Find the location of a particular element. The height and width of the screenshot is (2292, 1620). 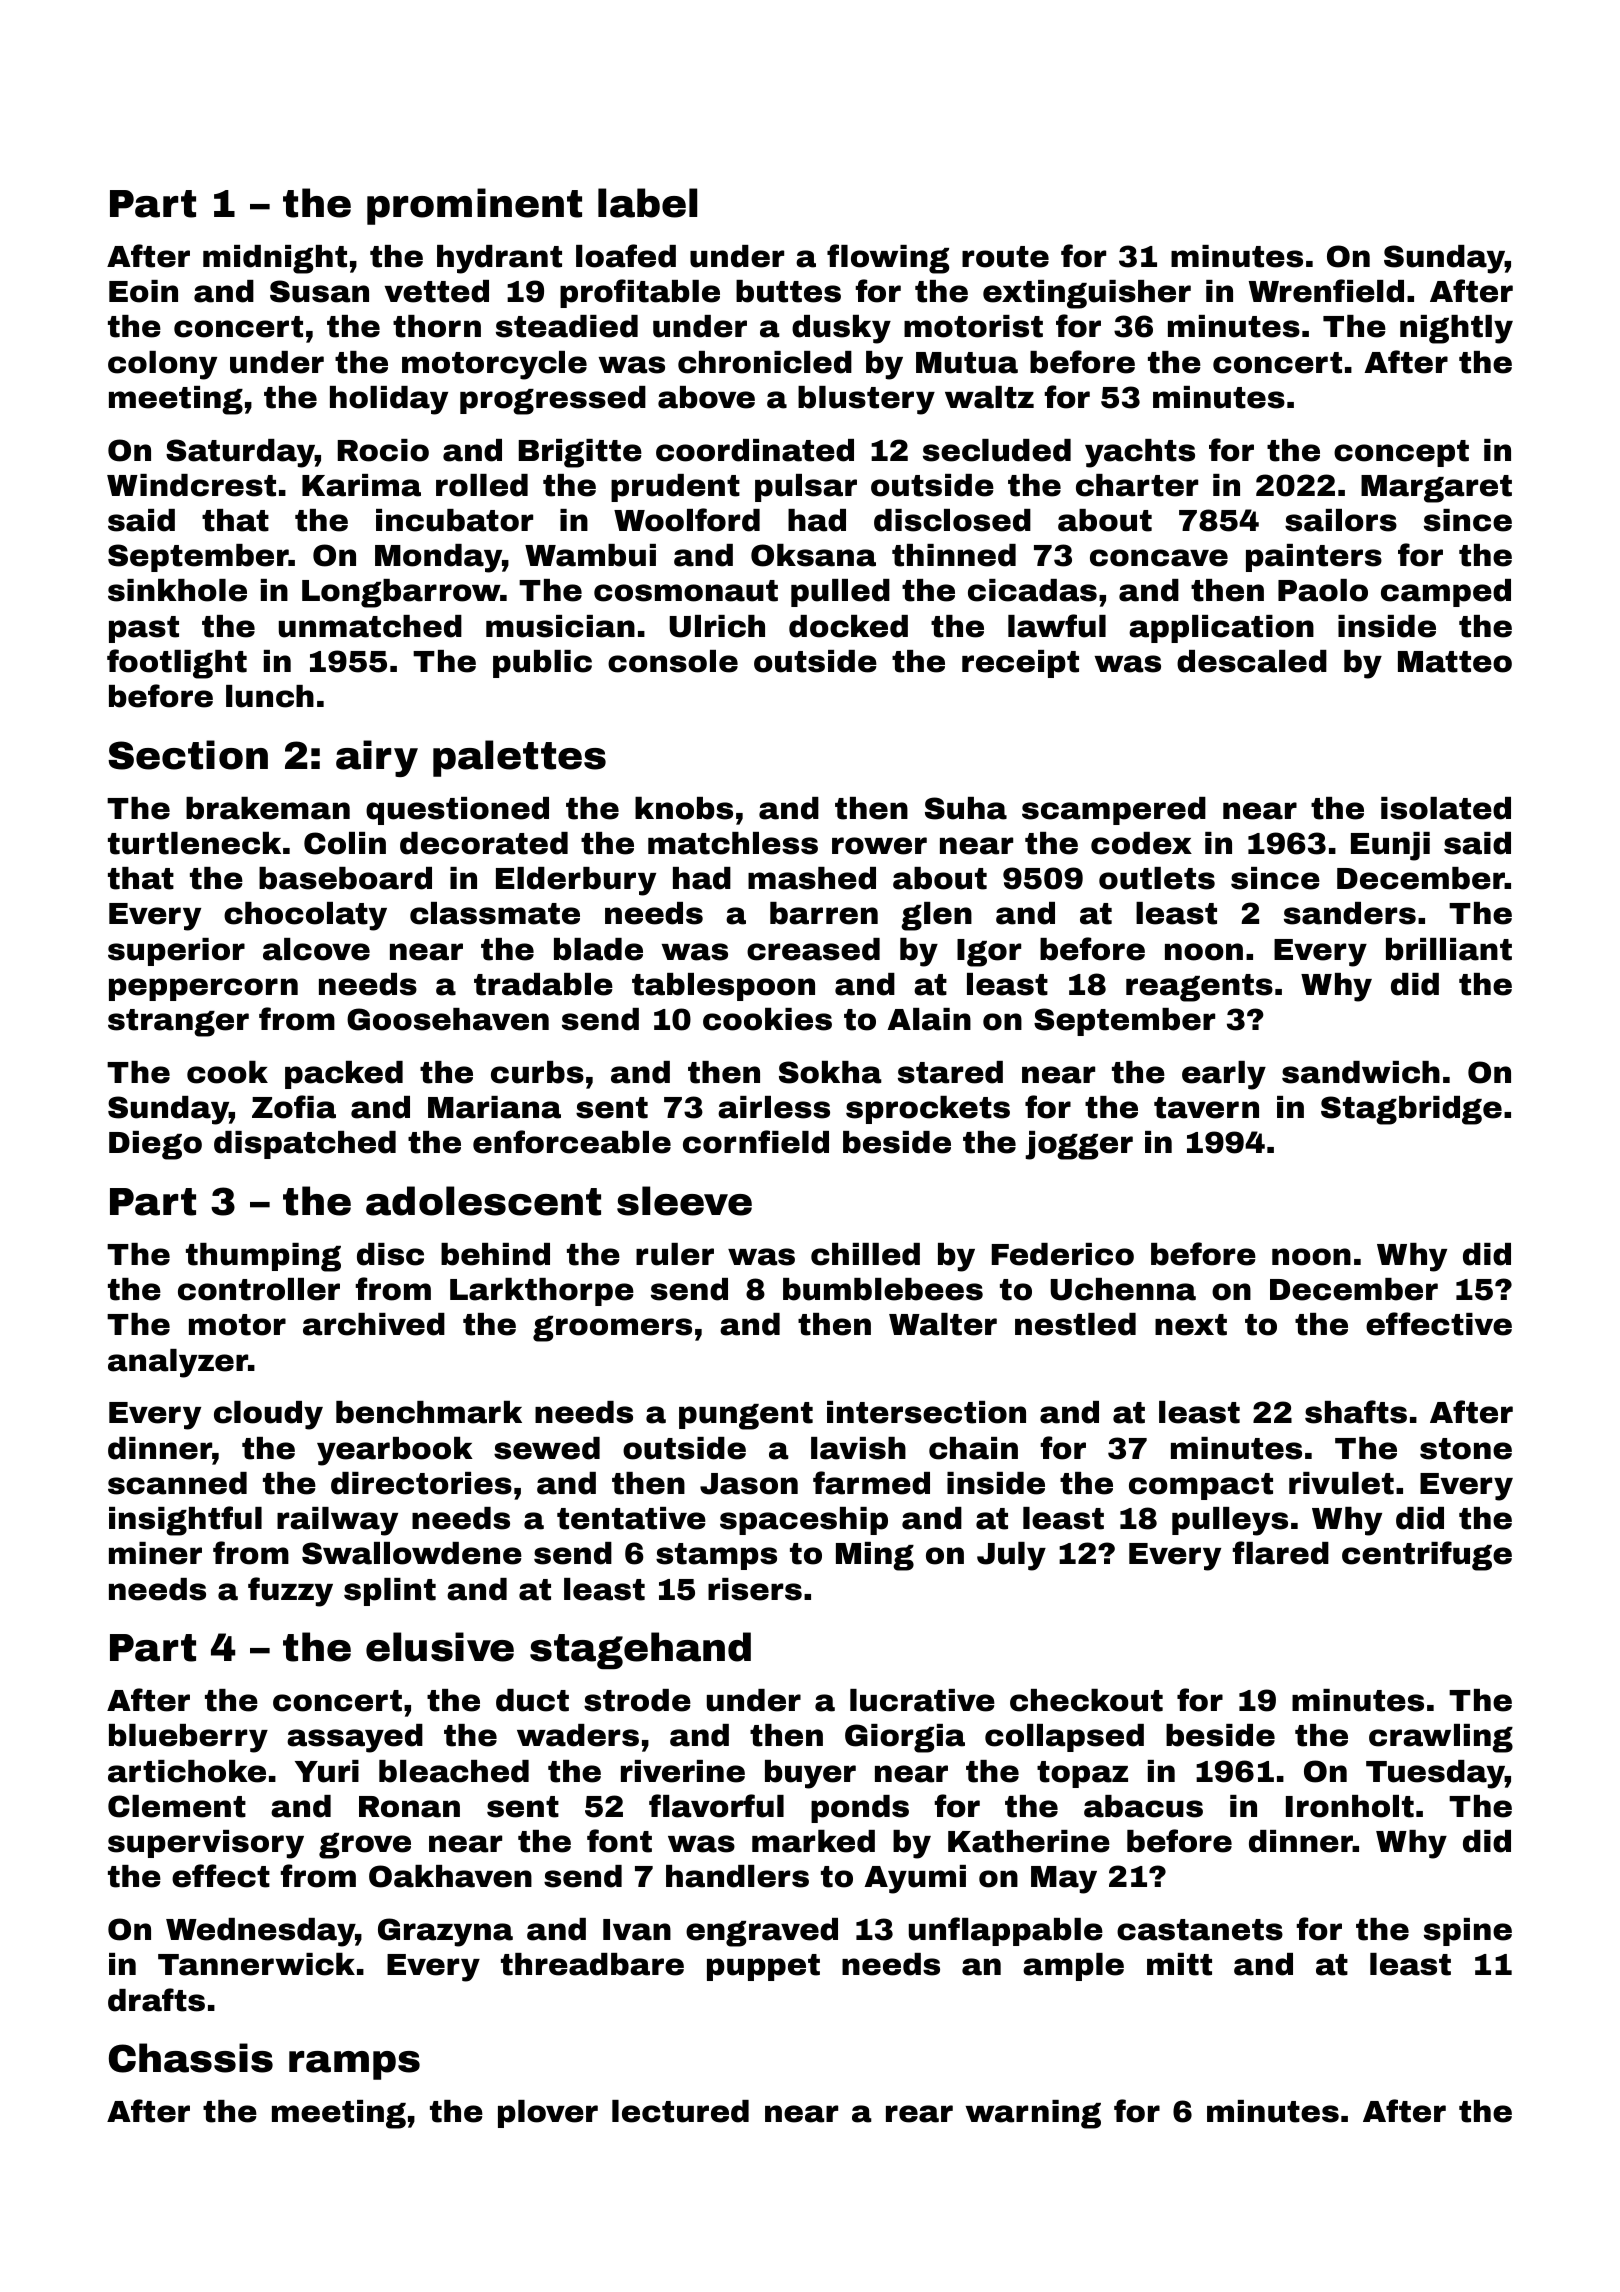

checkout is located at coordinates (1086, 1700).
